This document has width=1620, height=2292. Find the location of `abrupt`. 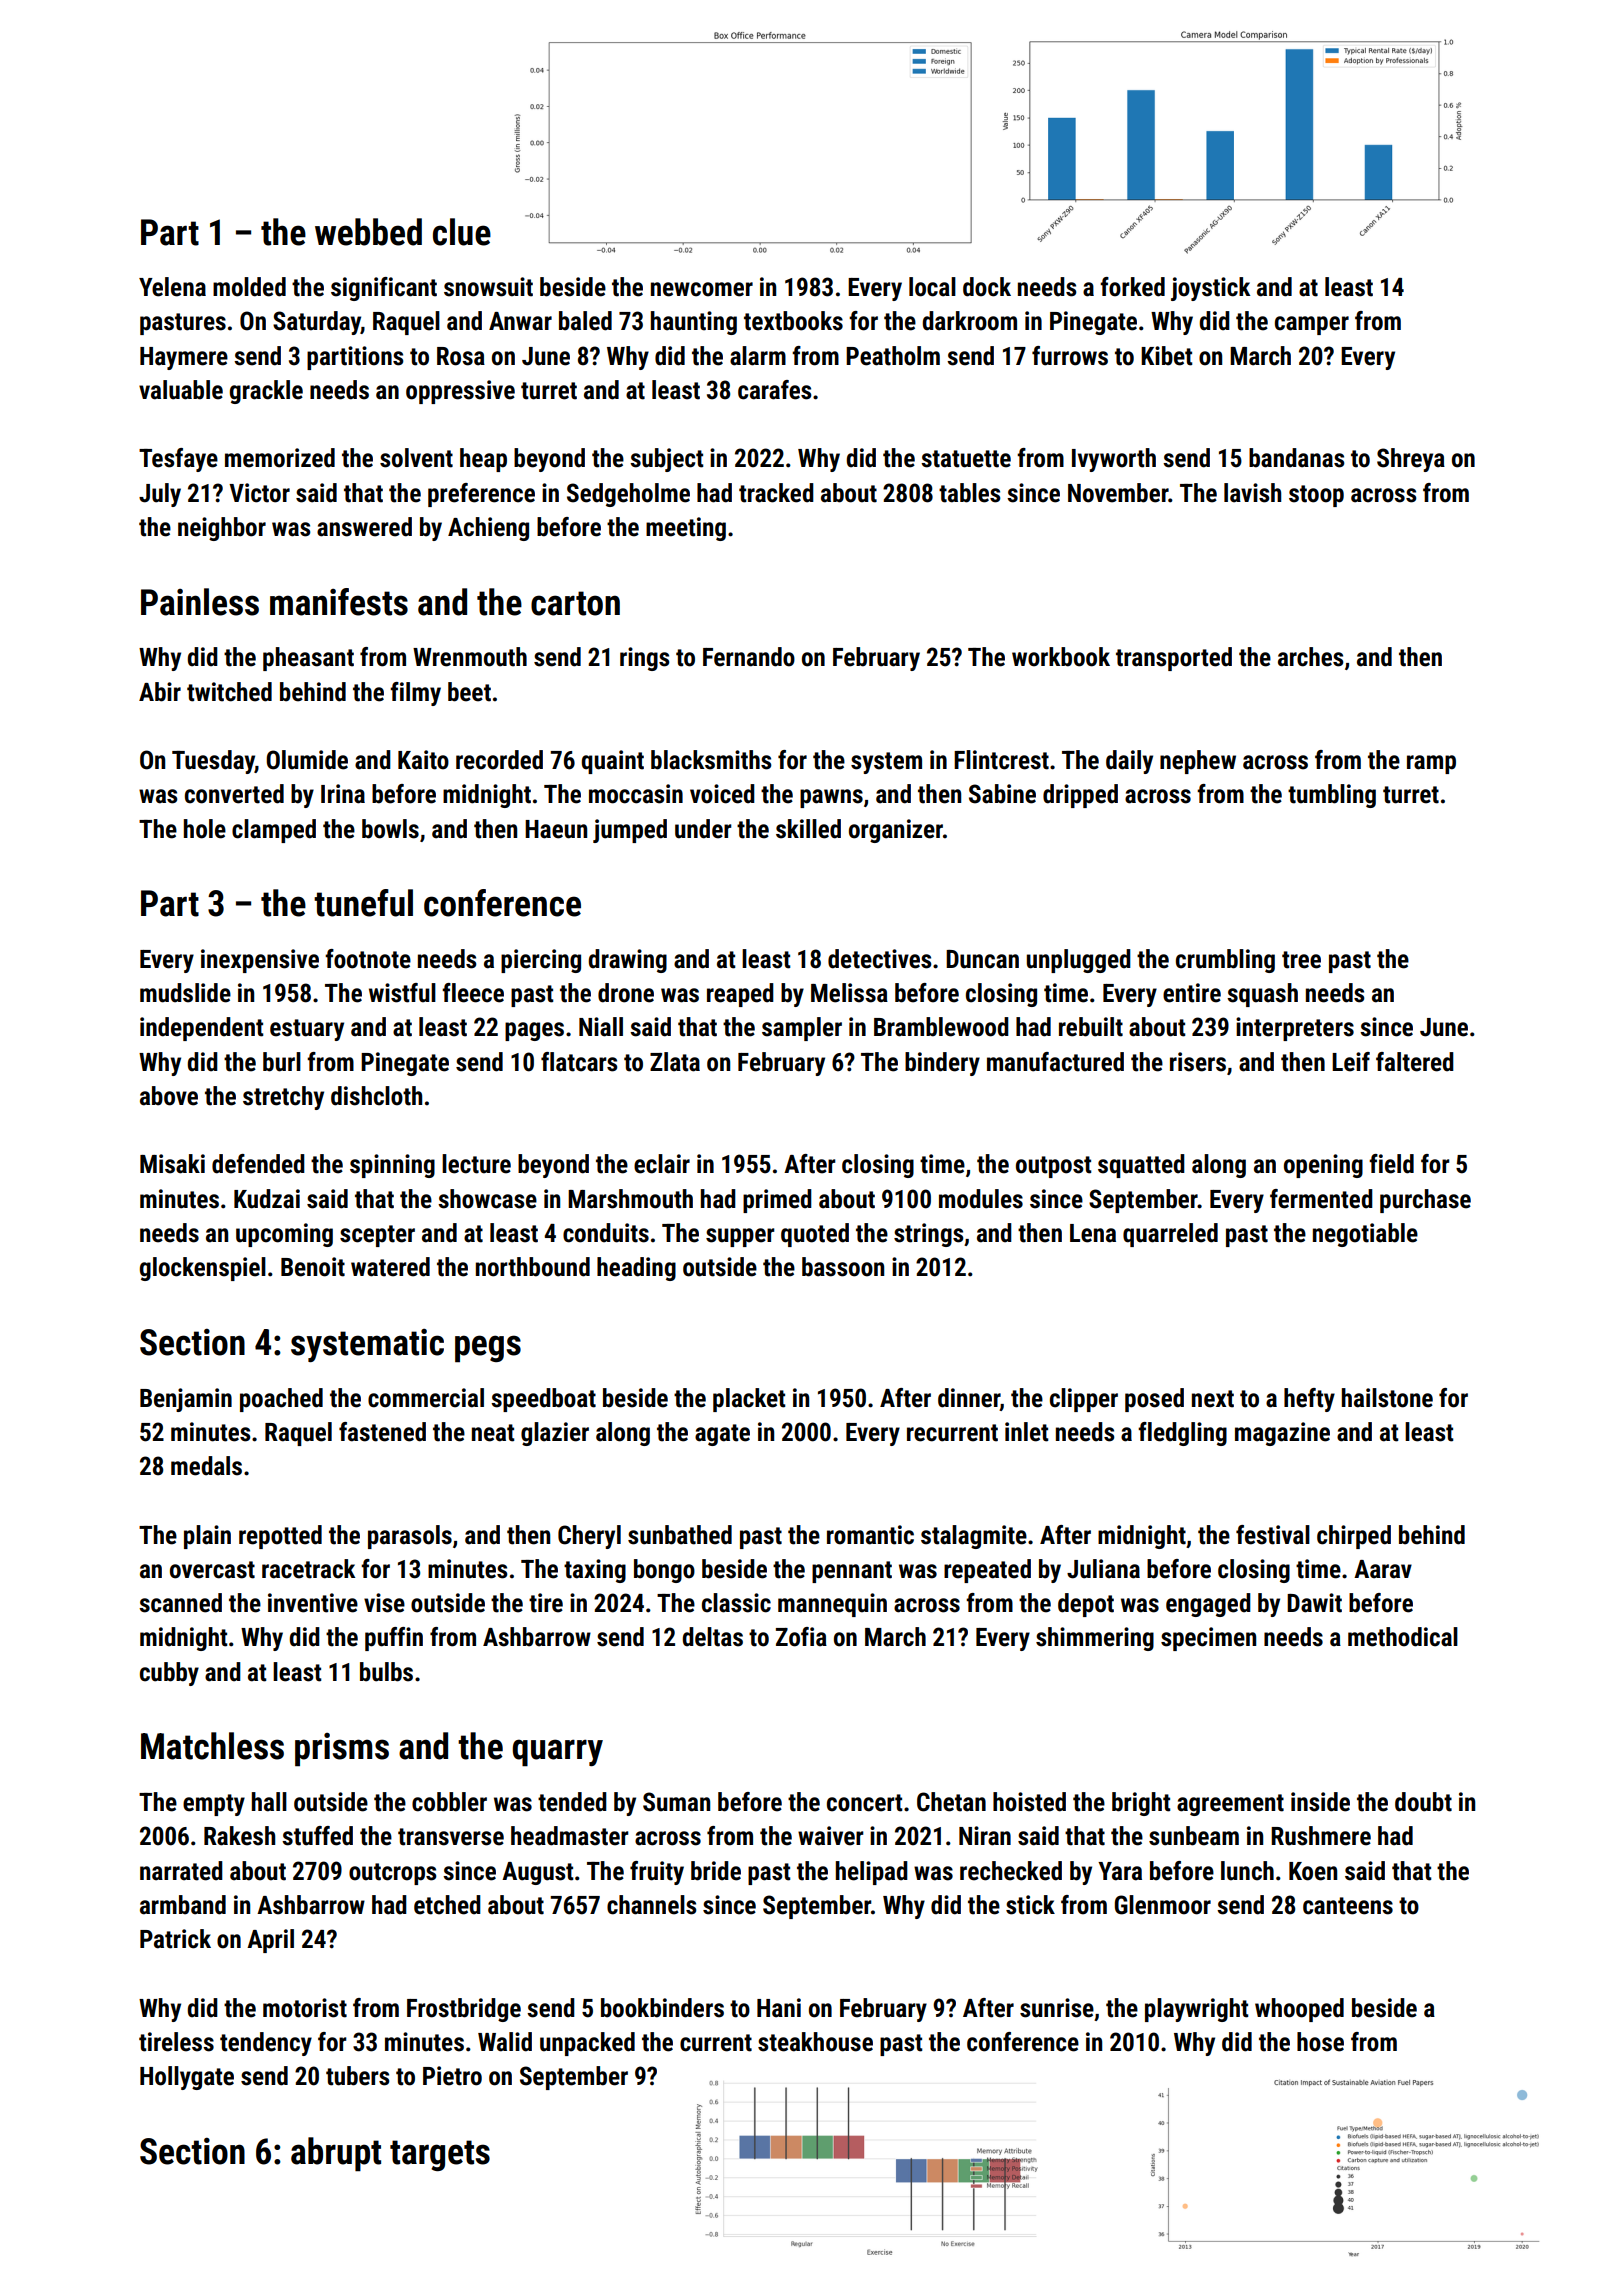

abrupt is located at coordinates (336, 2154).
